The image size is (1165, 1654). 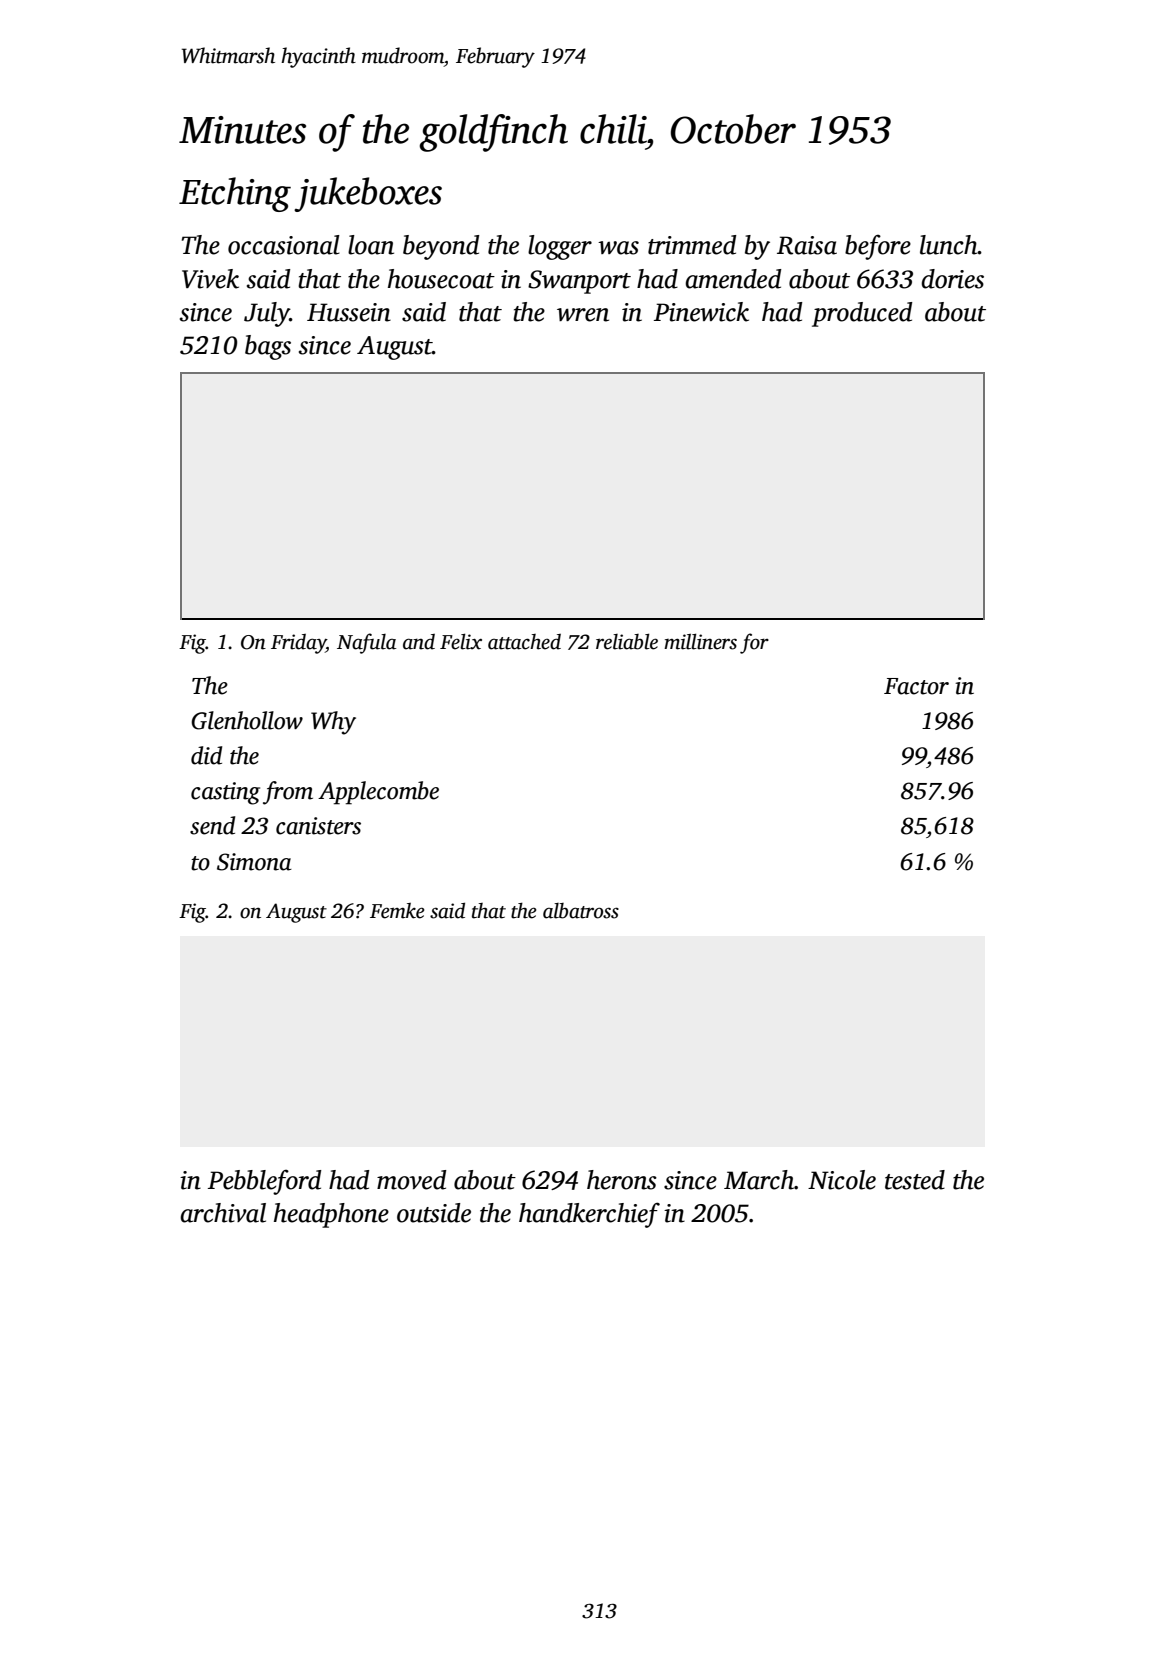 I want to click on Glenhollow, so click(x=247, y=720).
